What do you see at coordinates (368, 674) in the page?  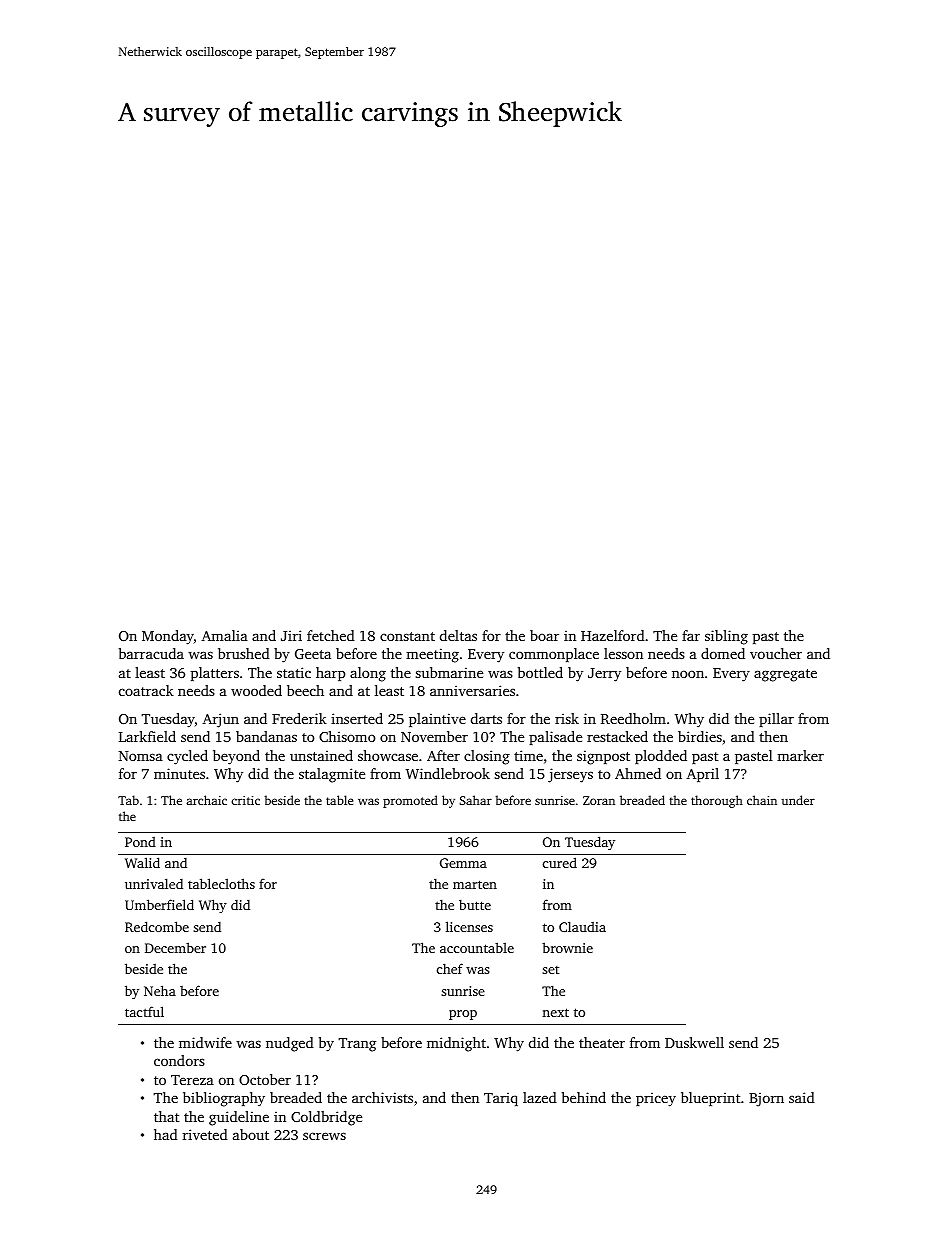 I see `along` at bounding box center [368, 674].
